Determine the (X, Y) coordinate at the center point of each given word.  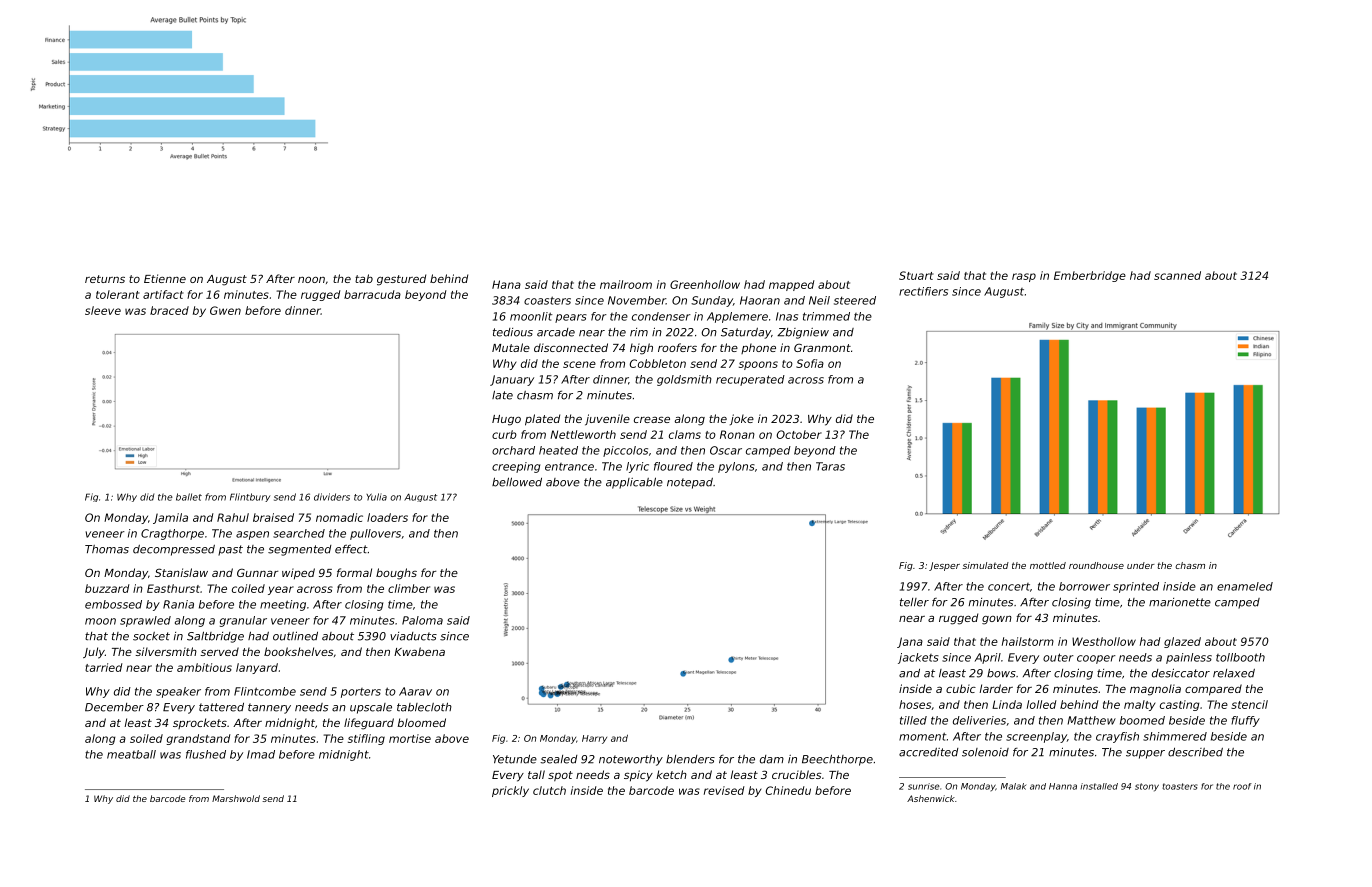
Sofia (810, 363)
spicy (638, 776)
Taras (830, 466)
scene (579, 364)
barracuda (372, 294)
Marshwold (236, 798)
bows (1001, 673)
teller (914, 602)
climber (409, 588)
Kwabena (419, 651)
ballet (189, 497)
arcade (556, 332)
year (281, 590)
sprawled (145, 621)
